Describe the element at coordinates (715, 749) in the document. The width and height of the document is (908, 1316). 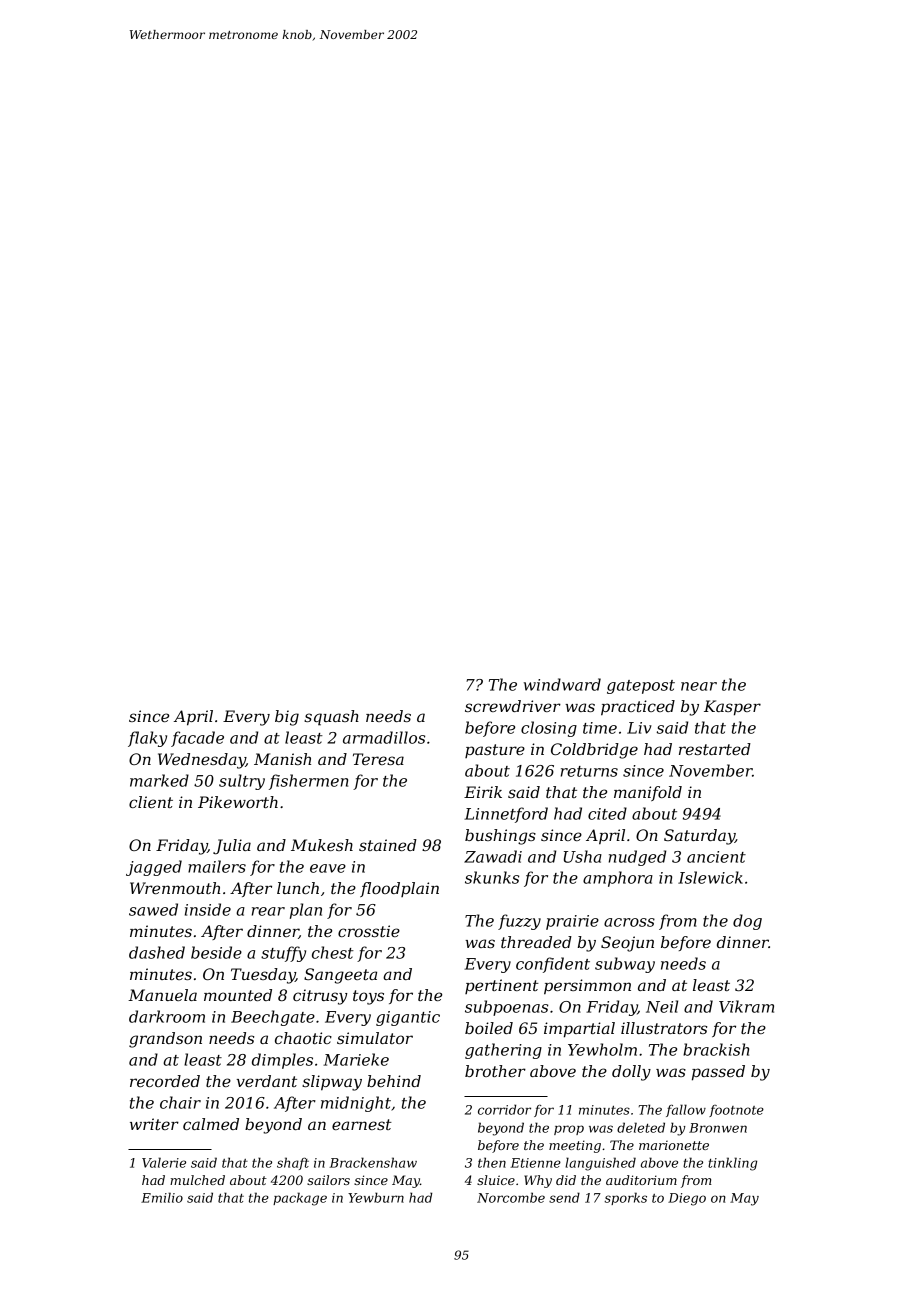
I see `restarted` at that location.
